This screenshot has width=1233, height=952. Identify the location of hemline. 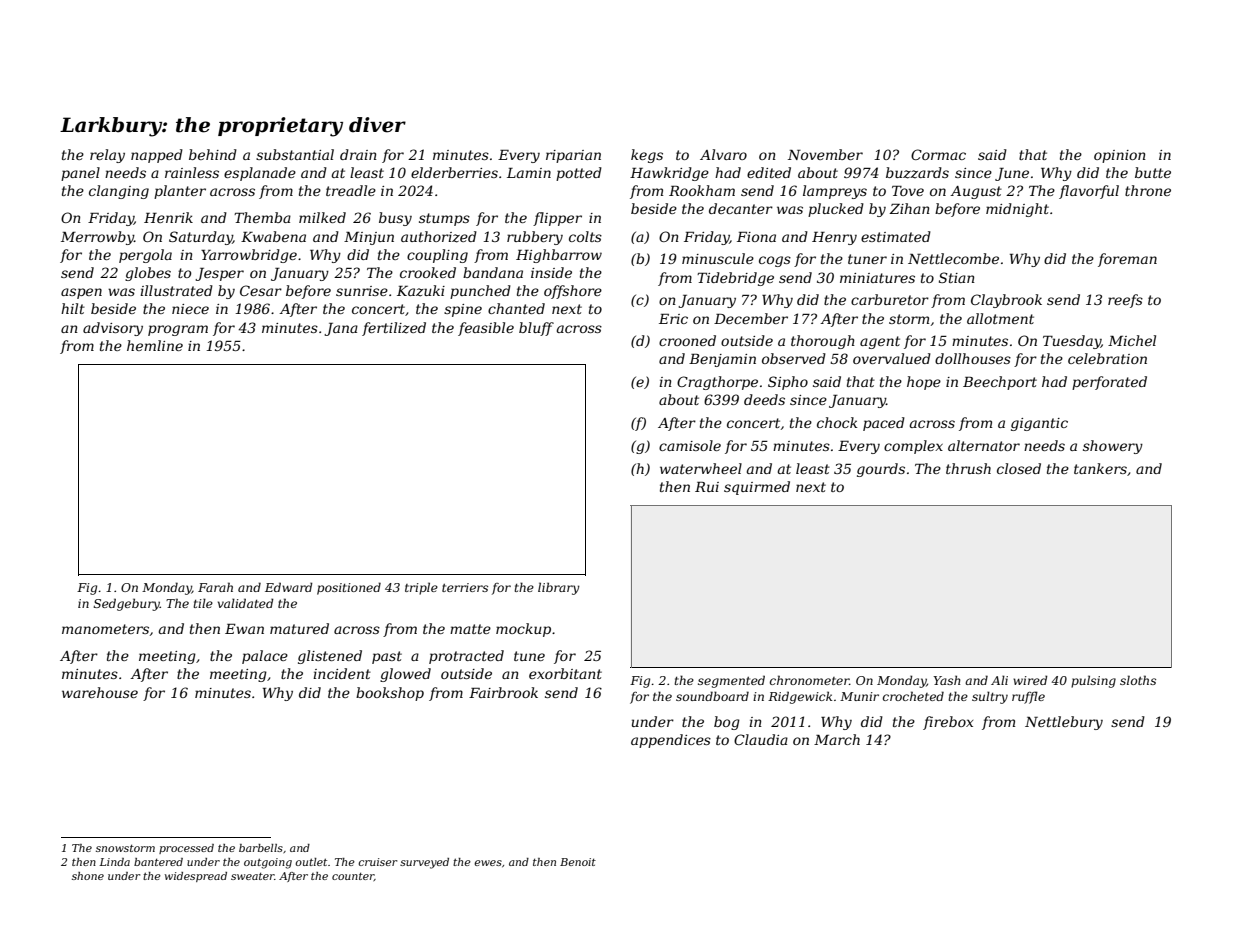
(155, 345).
